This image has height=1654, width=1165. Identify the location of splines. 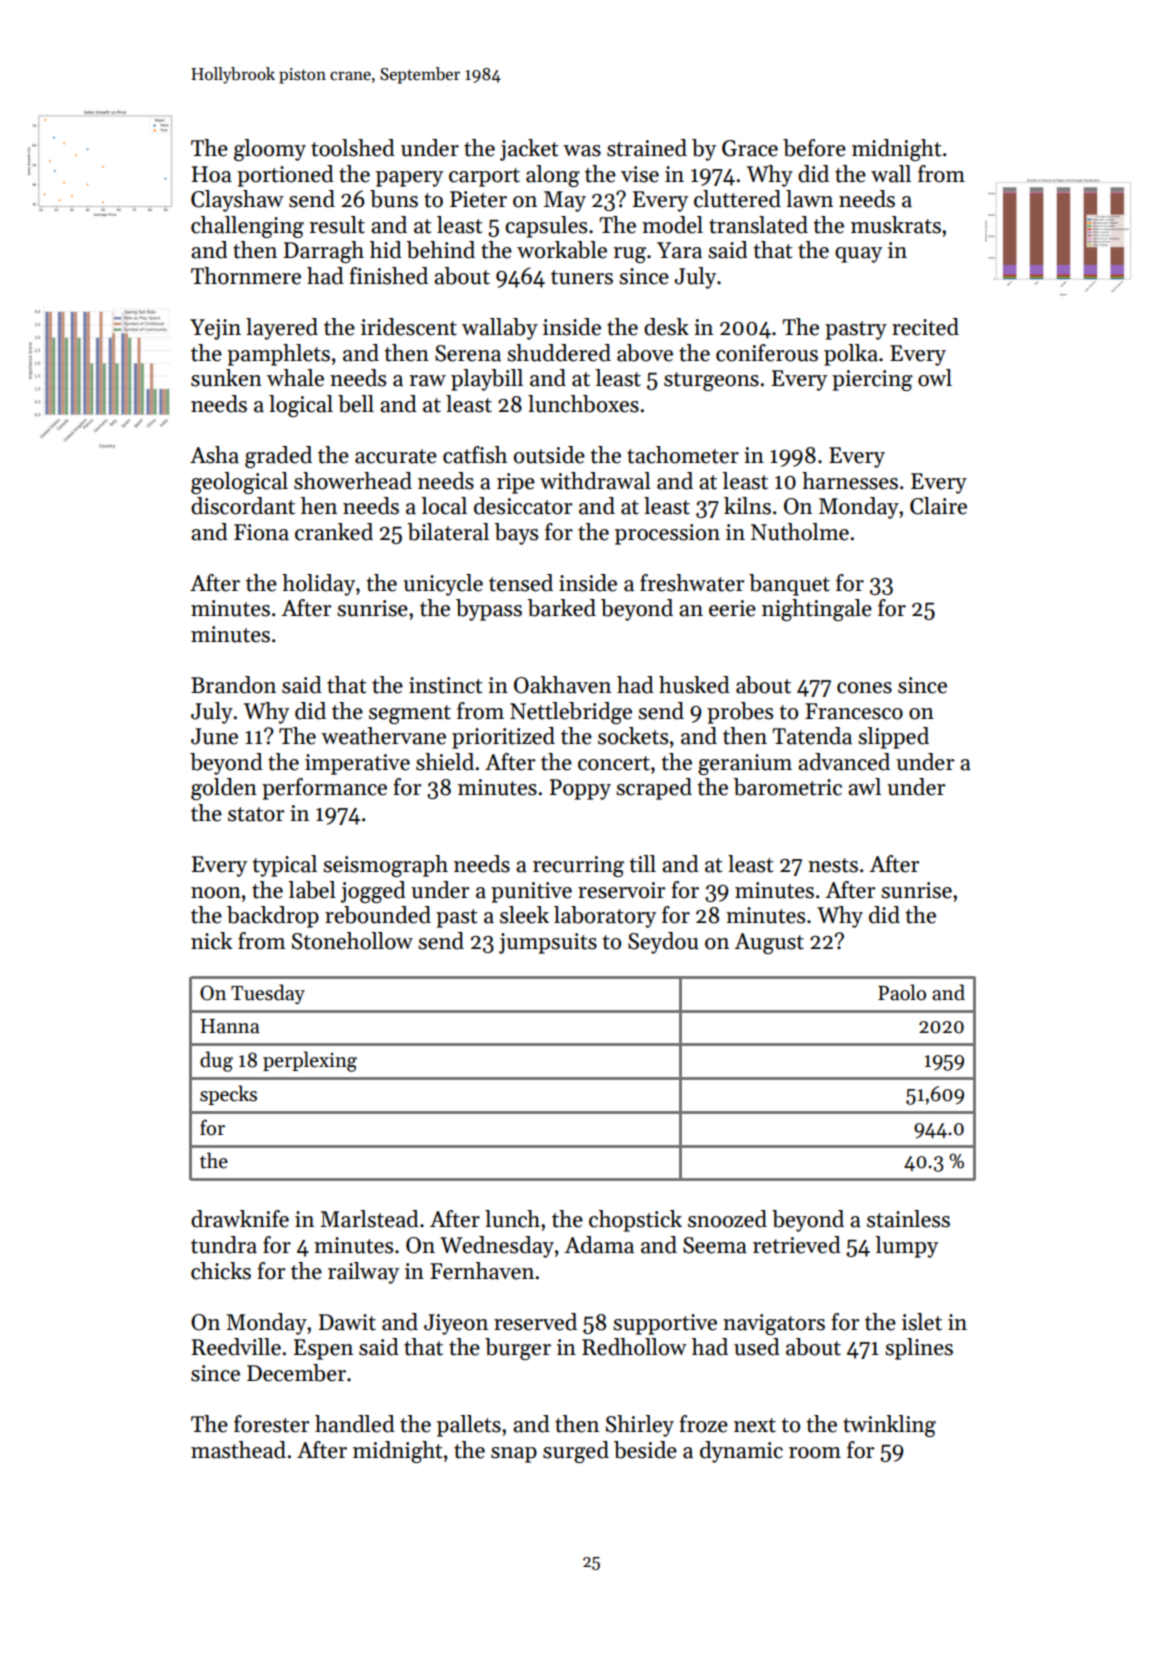
(919, 1349).
